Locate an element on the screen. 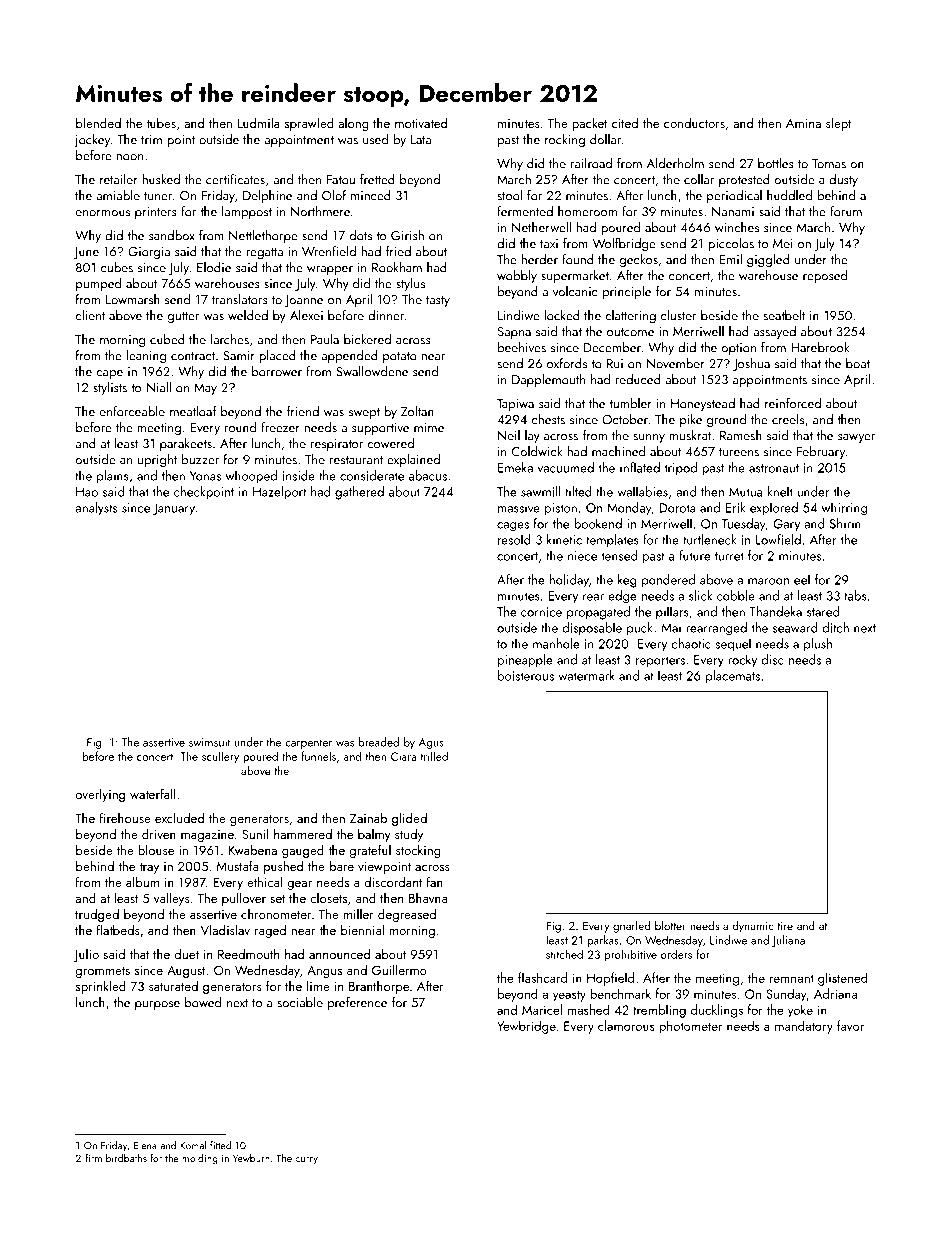 The height and width of the screenshot is (1233, 952). motivated is located at coordinates (421, 122).
